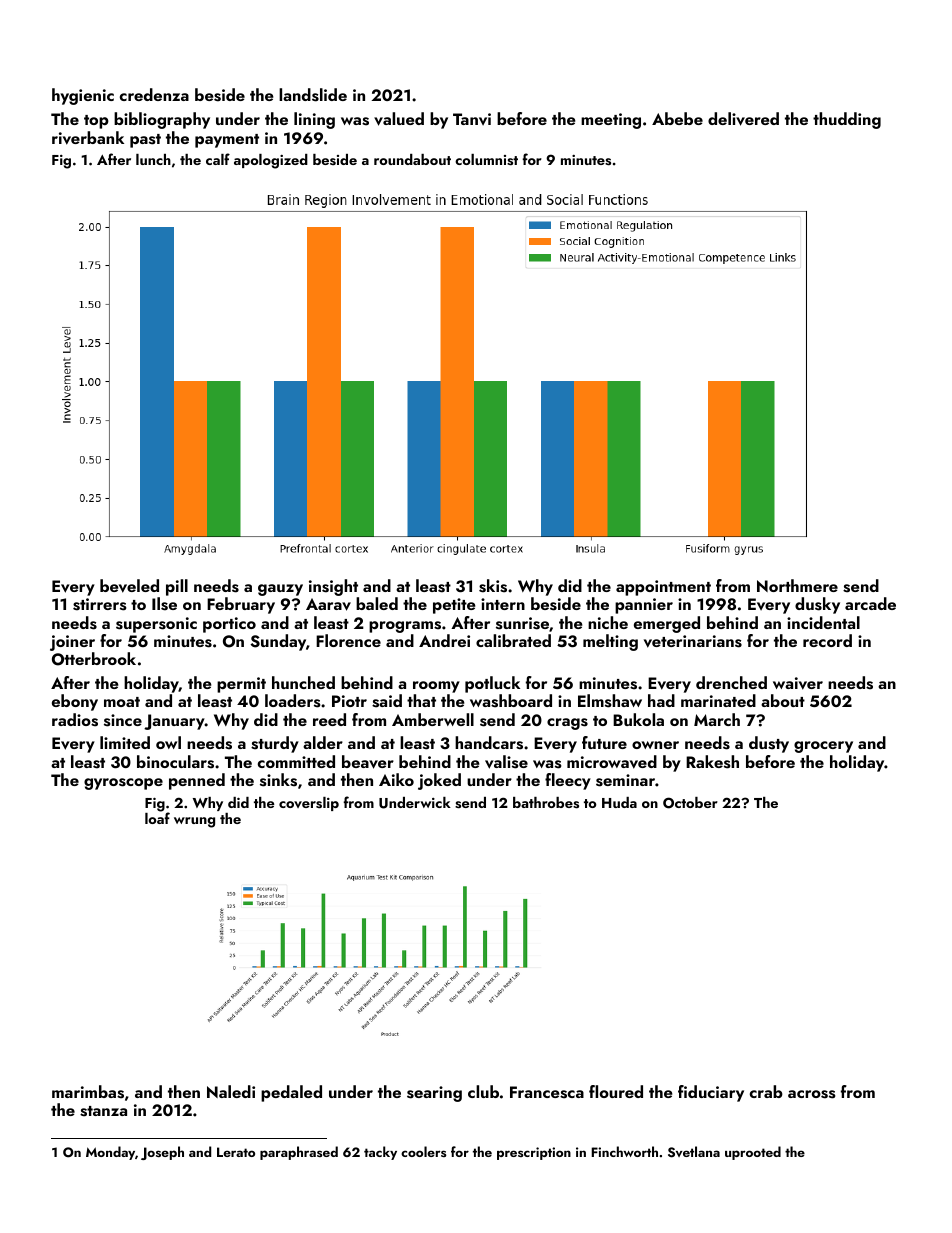  Describe the element at coordinates (827, 640) in the image. I see `record` at that location.
